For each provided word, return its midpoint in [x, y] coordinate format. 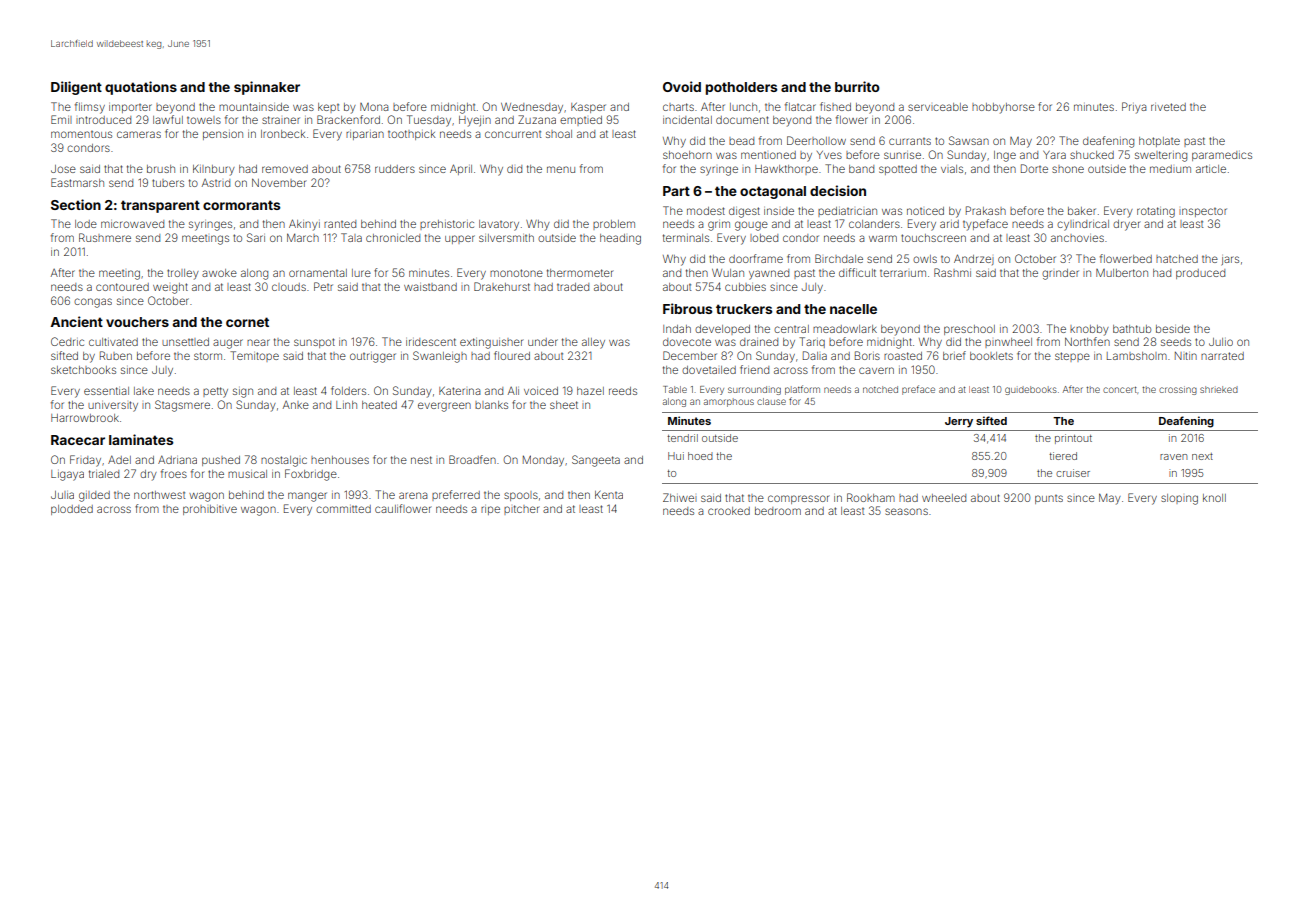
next [1202, 456]
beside [1173, 329]
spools [521, 496]
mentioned [768, 155]
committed [343, 509]
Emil [61, 119]
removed [285, 169]
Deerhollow [816, 140]
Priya [1134, 108]
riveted [1168, 107]
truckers [744, 309]
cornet [247, 322]
